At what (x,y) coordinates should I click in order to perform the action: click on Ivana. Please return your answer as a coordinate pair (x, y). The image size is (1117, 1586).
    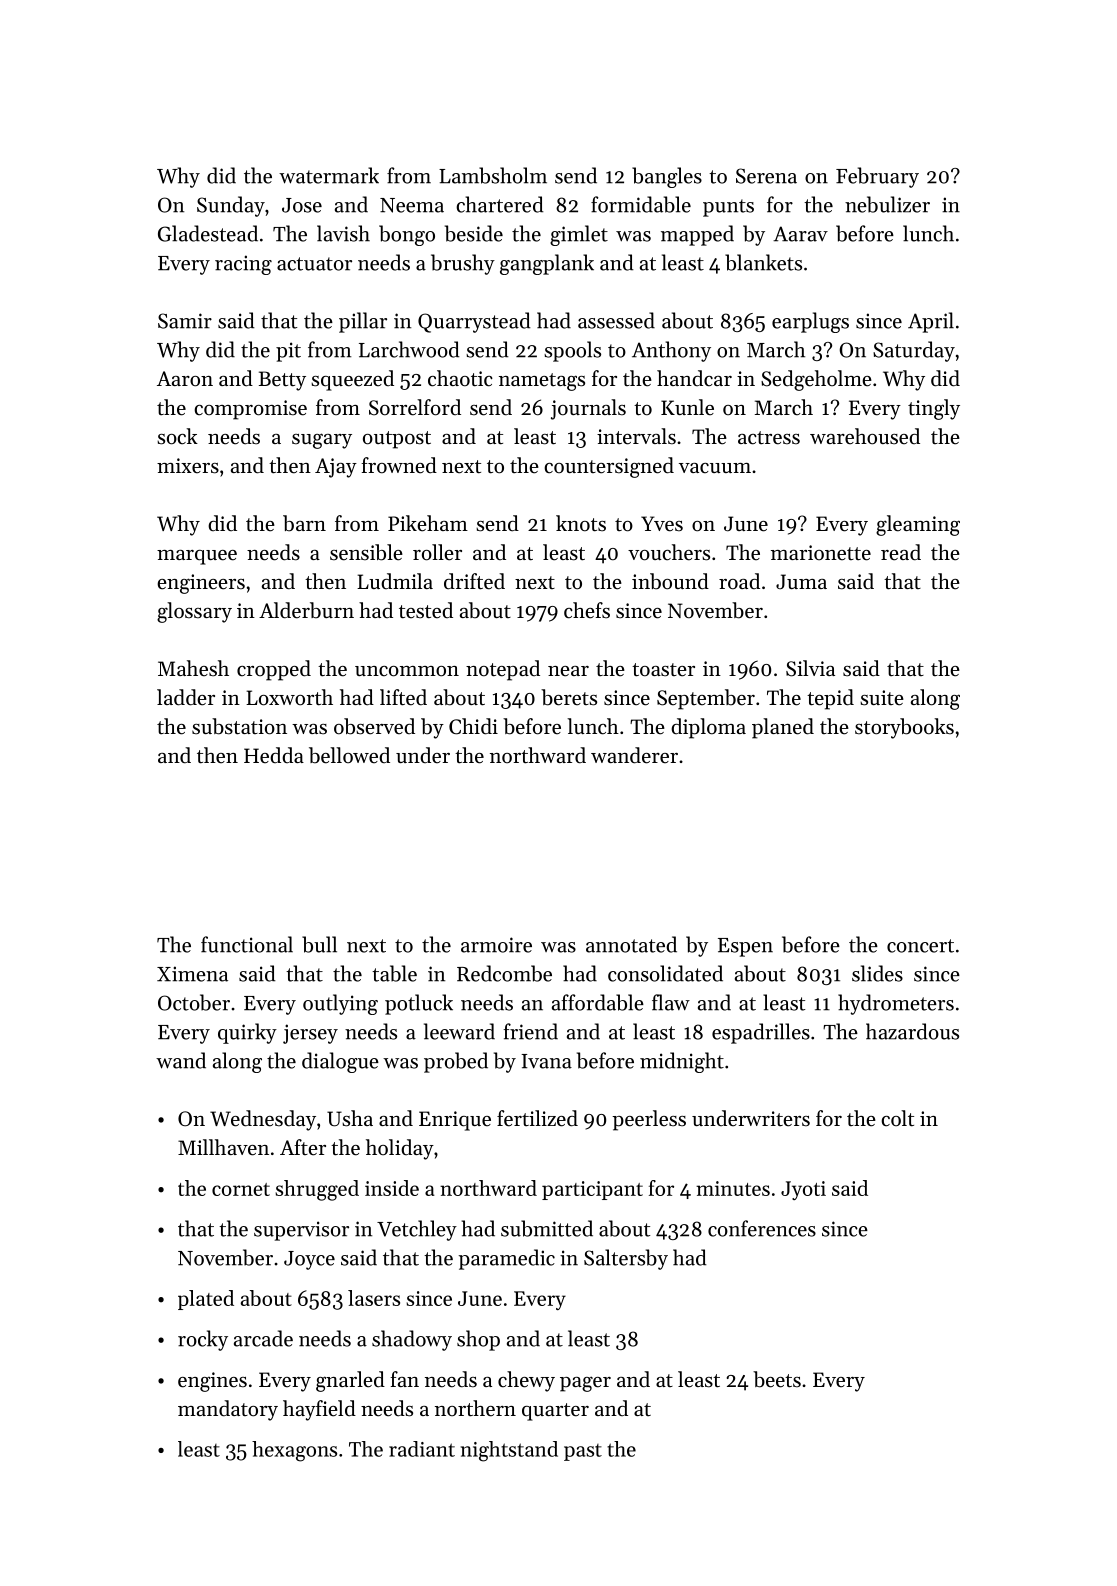
    Looking at the image, I should click on (546, 1061).
